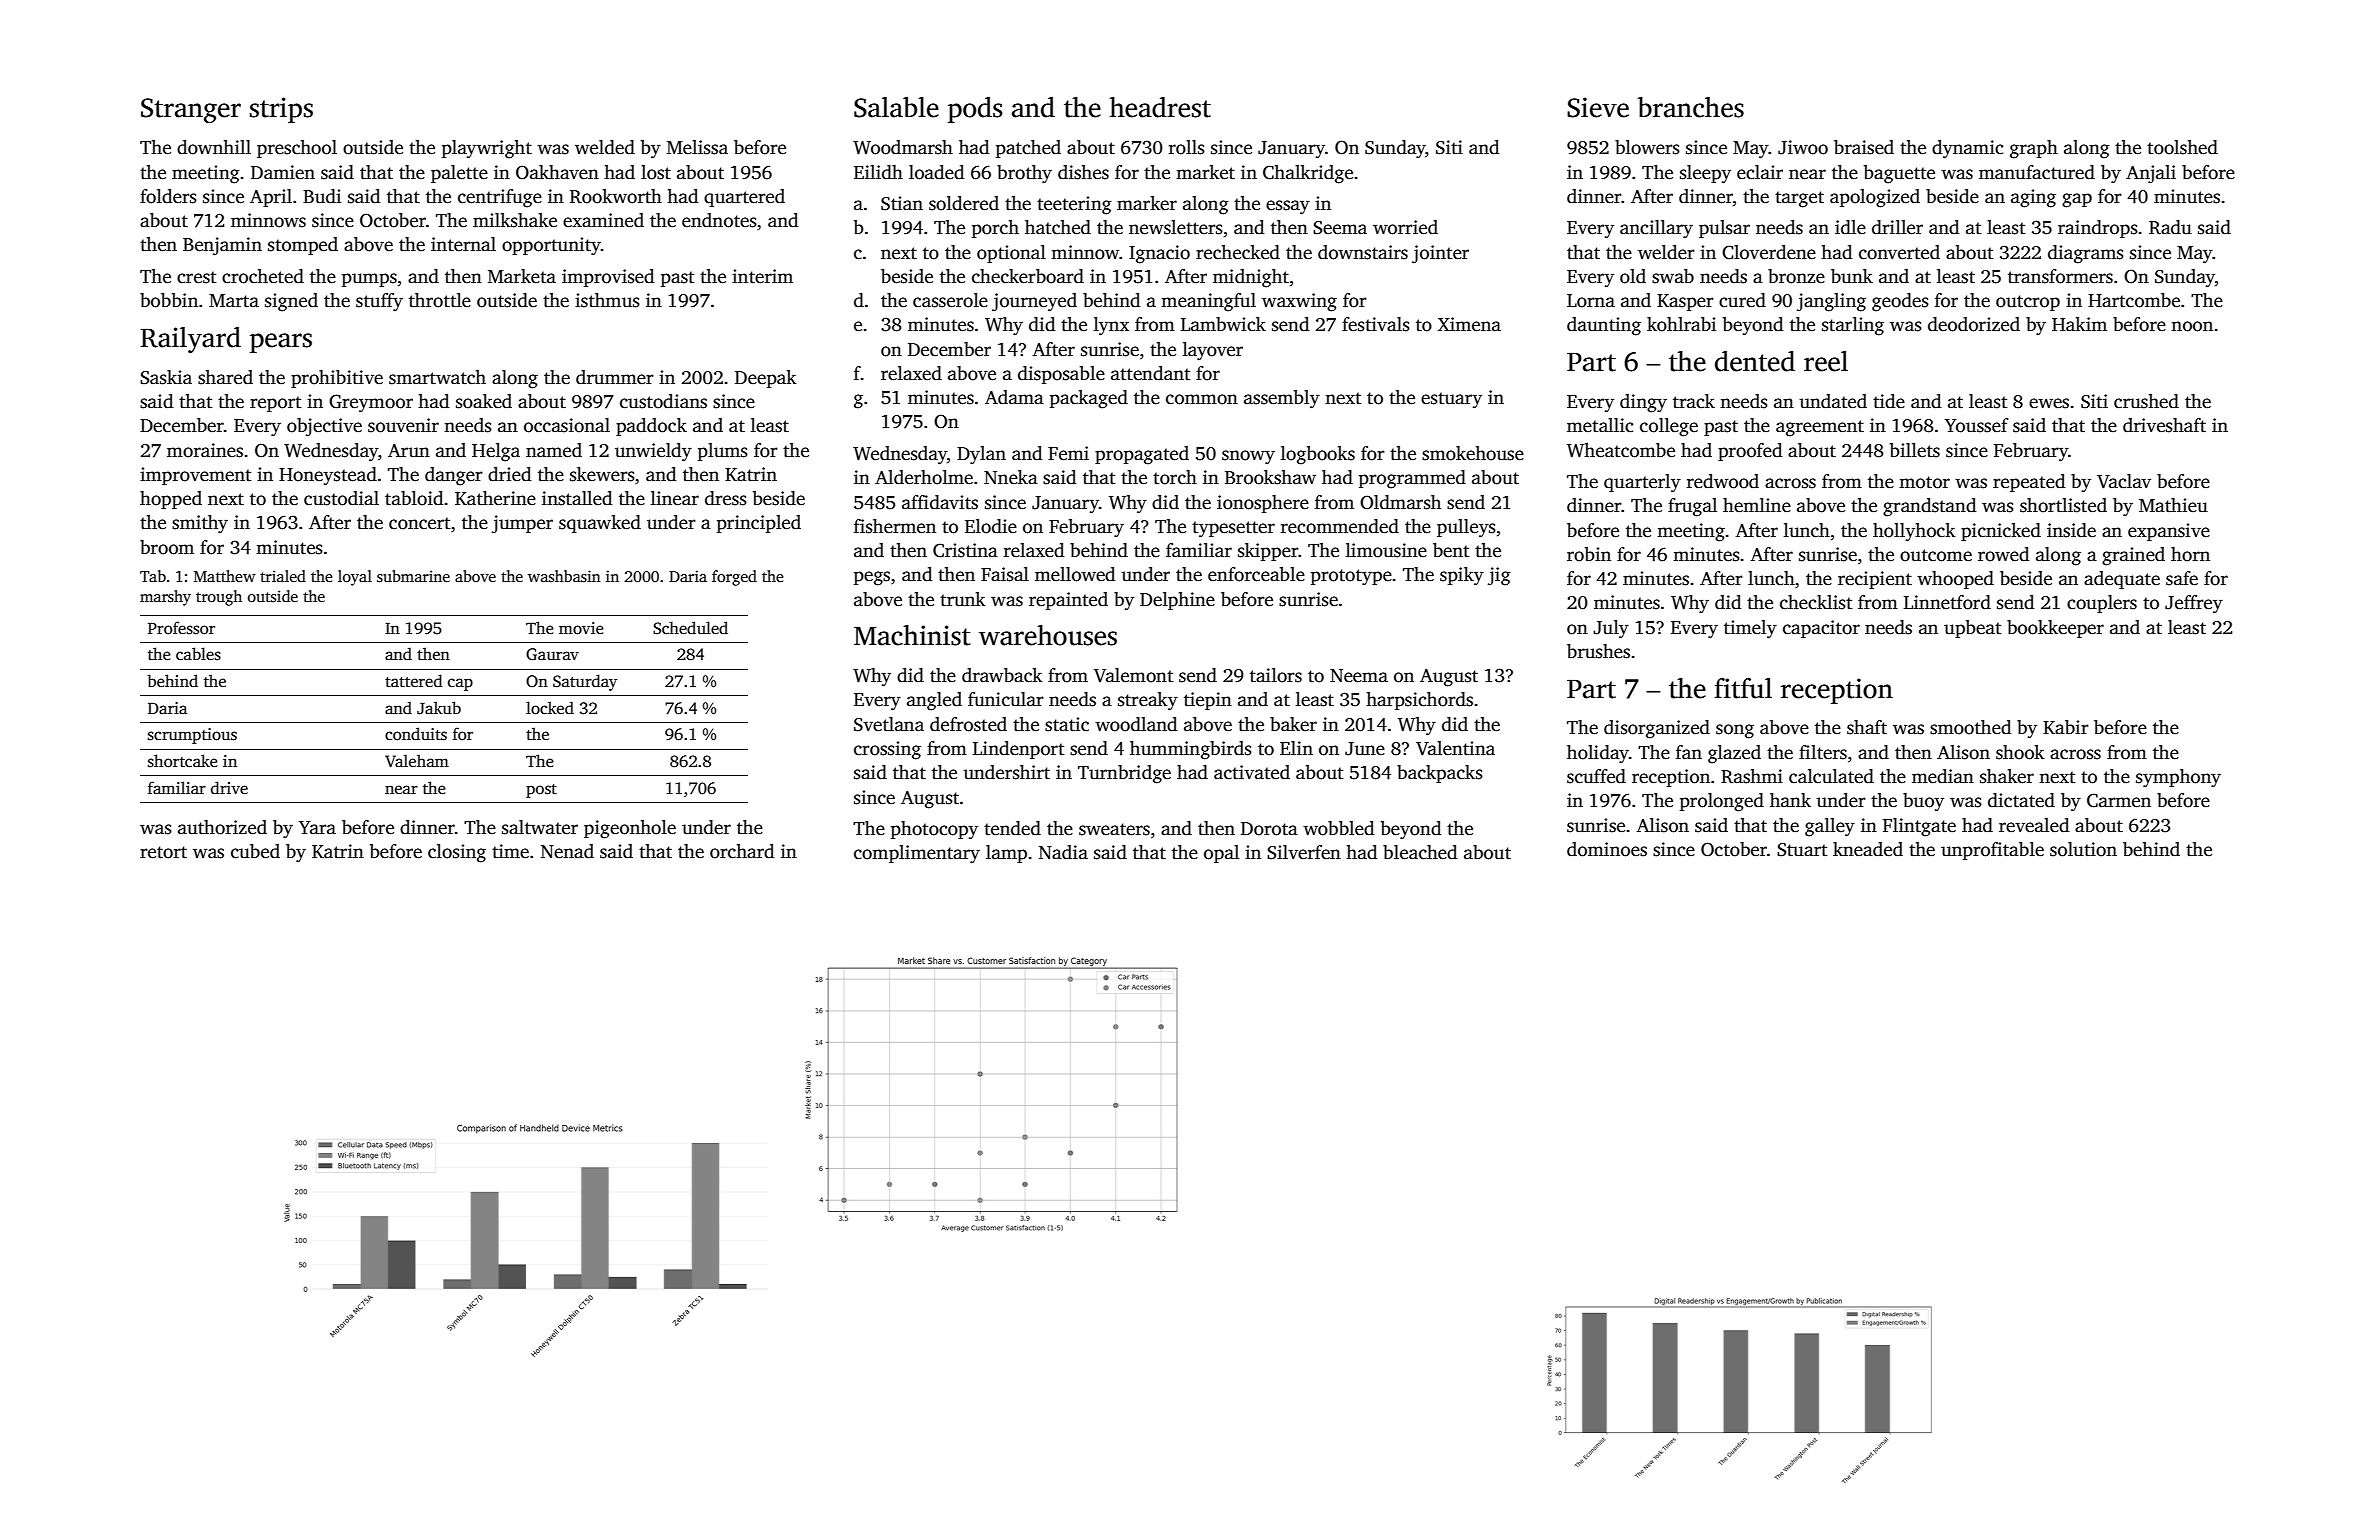  Describe the element at coordinates (2173, 505) in the screenshot. I see `Mathieu` at that location.
